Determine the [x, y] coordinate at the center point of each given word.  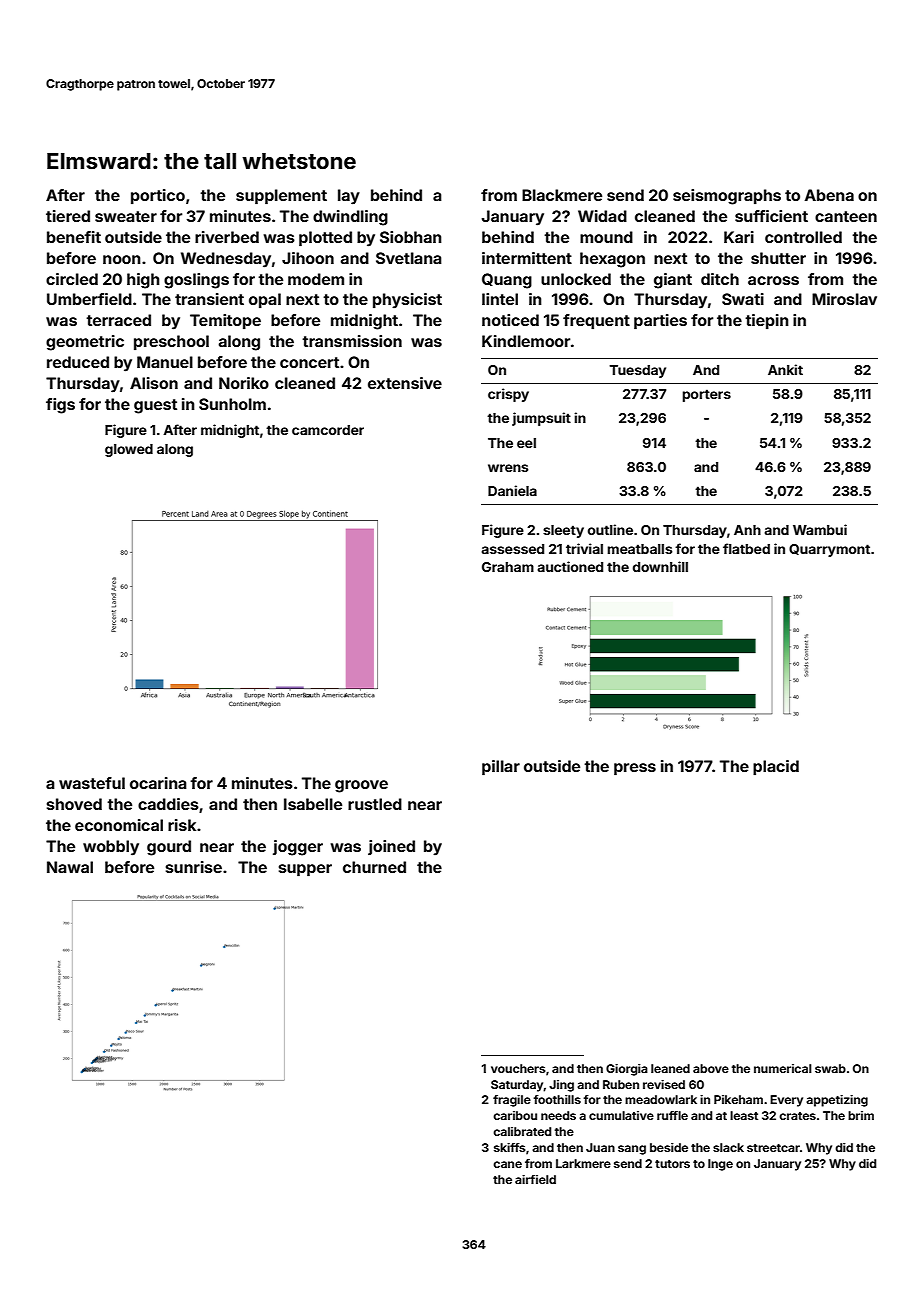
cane [507, 1164]
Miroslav [844, 299]
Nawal [70, 867]
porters [707, 395]
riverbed [227, 237]
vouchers [518, 1068]
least [744, 1115]
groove [361, 786]
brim [861, 1115]
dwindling [350, 218]
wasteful [92, 783]
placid [776, 767]
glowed [129, 450]
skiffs [510, 1147]
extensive [405, 383]
